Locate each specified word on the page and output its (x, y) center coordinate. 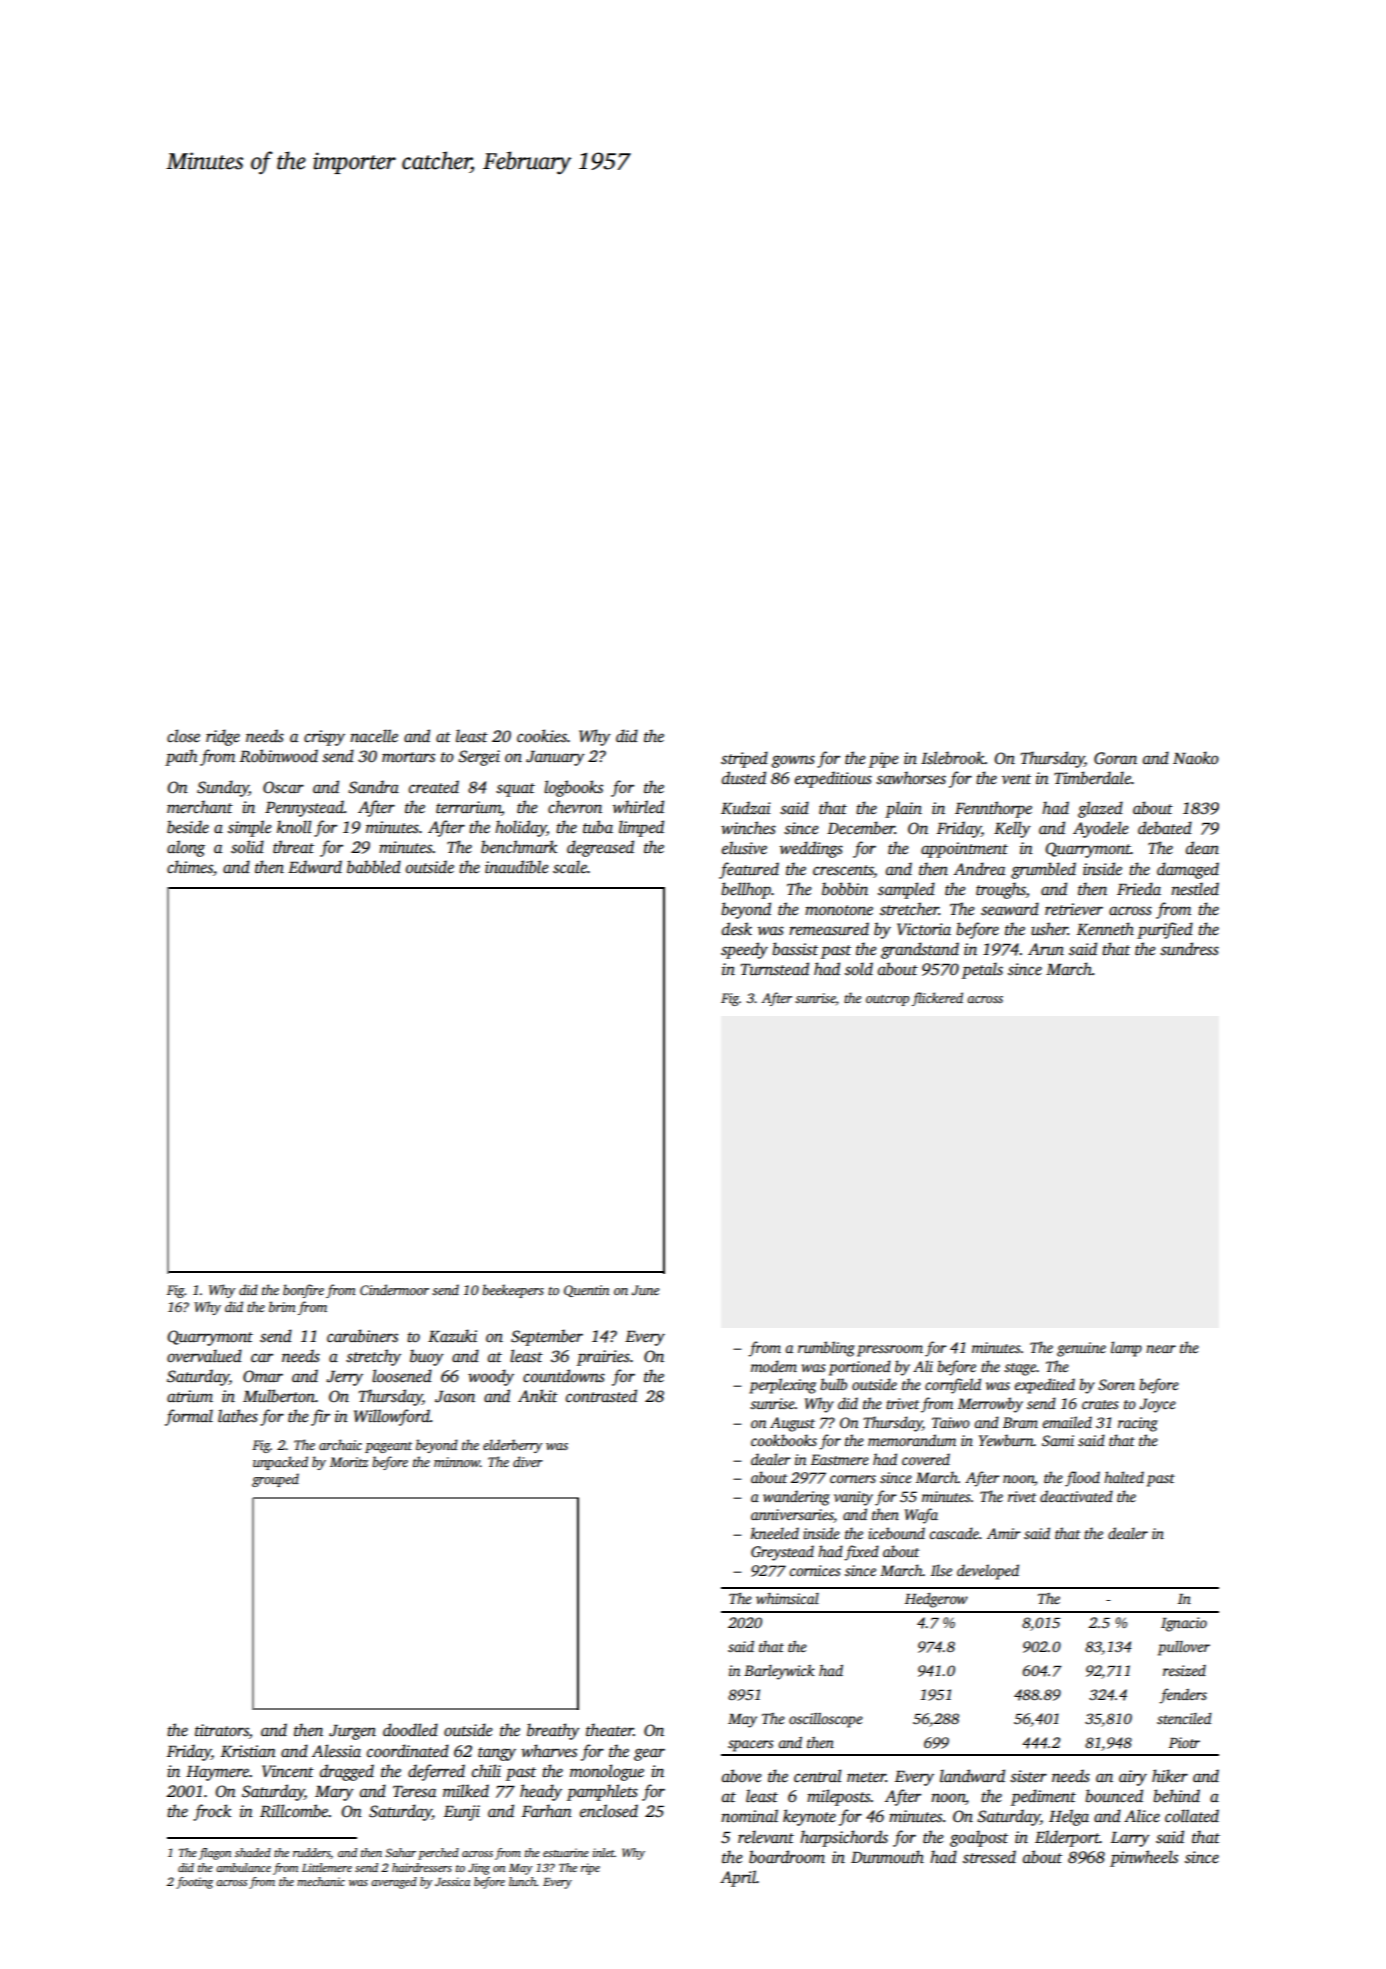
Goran (1115, 758)
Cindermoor (394, 1289)
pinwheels (1144, 1858)
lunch (522, 1881)
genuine (1081, 1349)
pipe (884, 760)
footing (194, 1883)
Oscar (283, 787)
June (645, 1290)
